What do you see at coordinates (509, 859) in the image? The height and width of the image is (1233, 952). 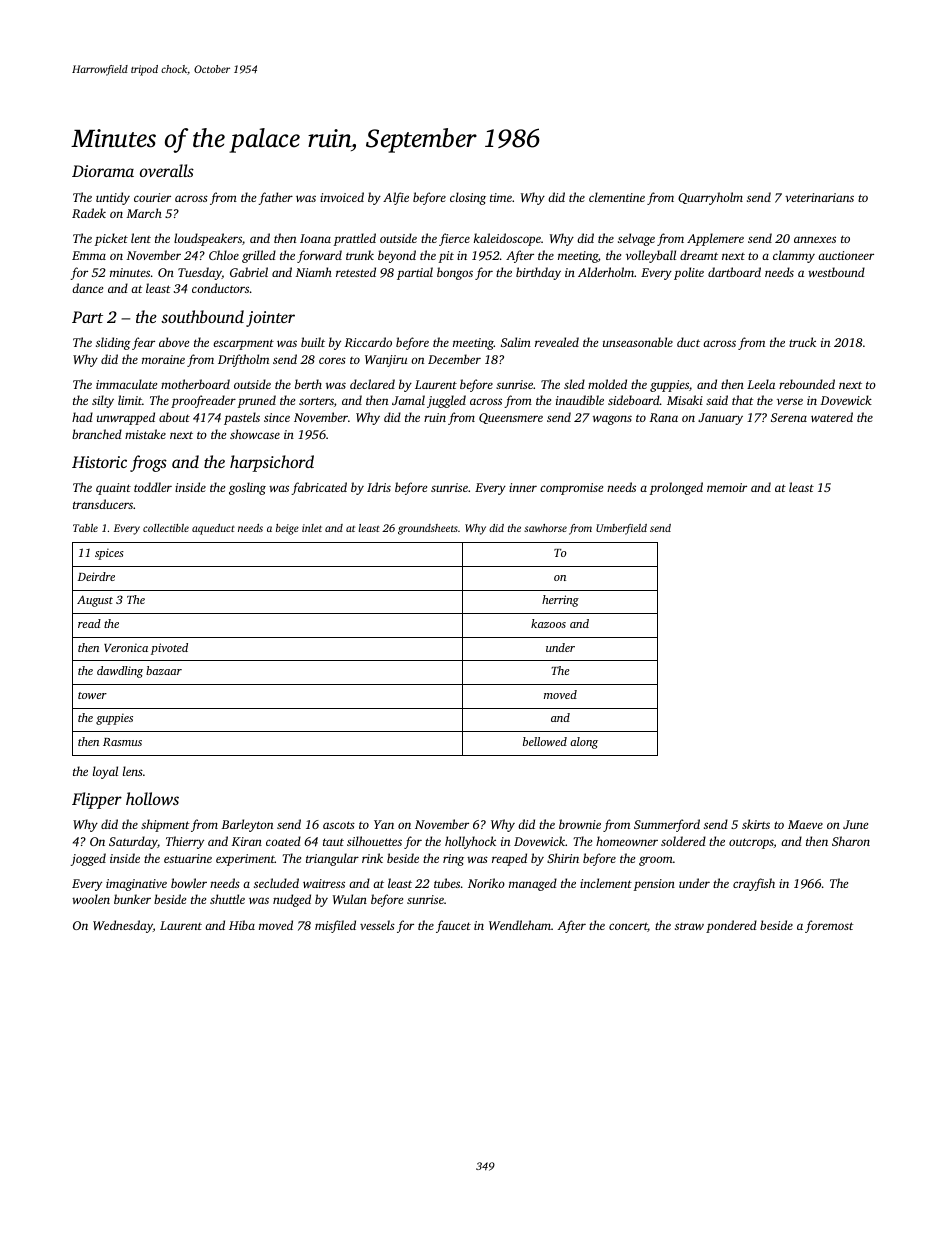 I see `reaped` at bounding box center [509, 859].
